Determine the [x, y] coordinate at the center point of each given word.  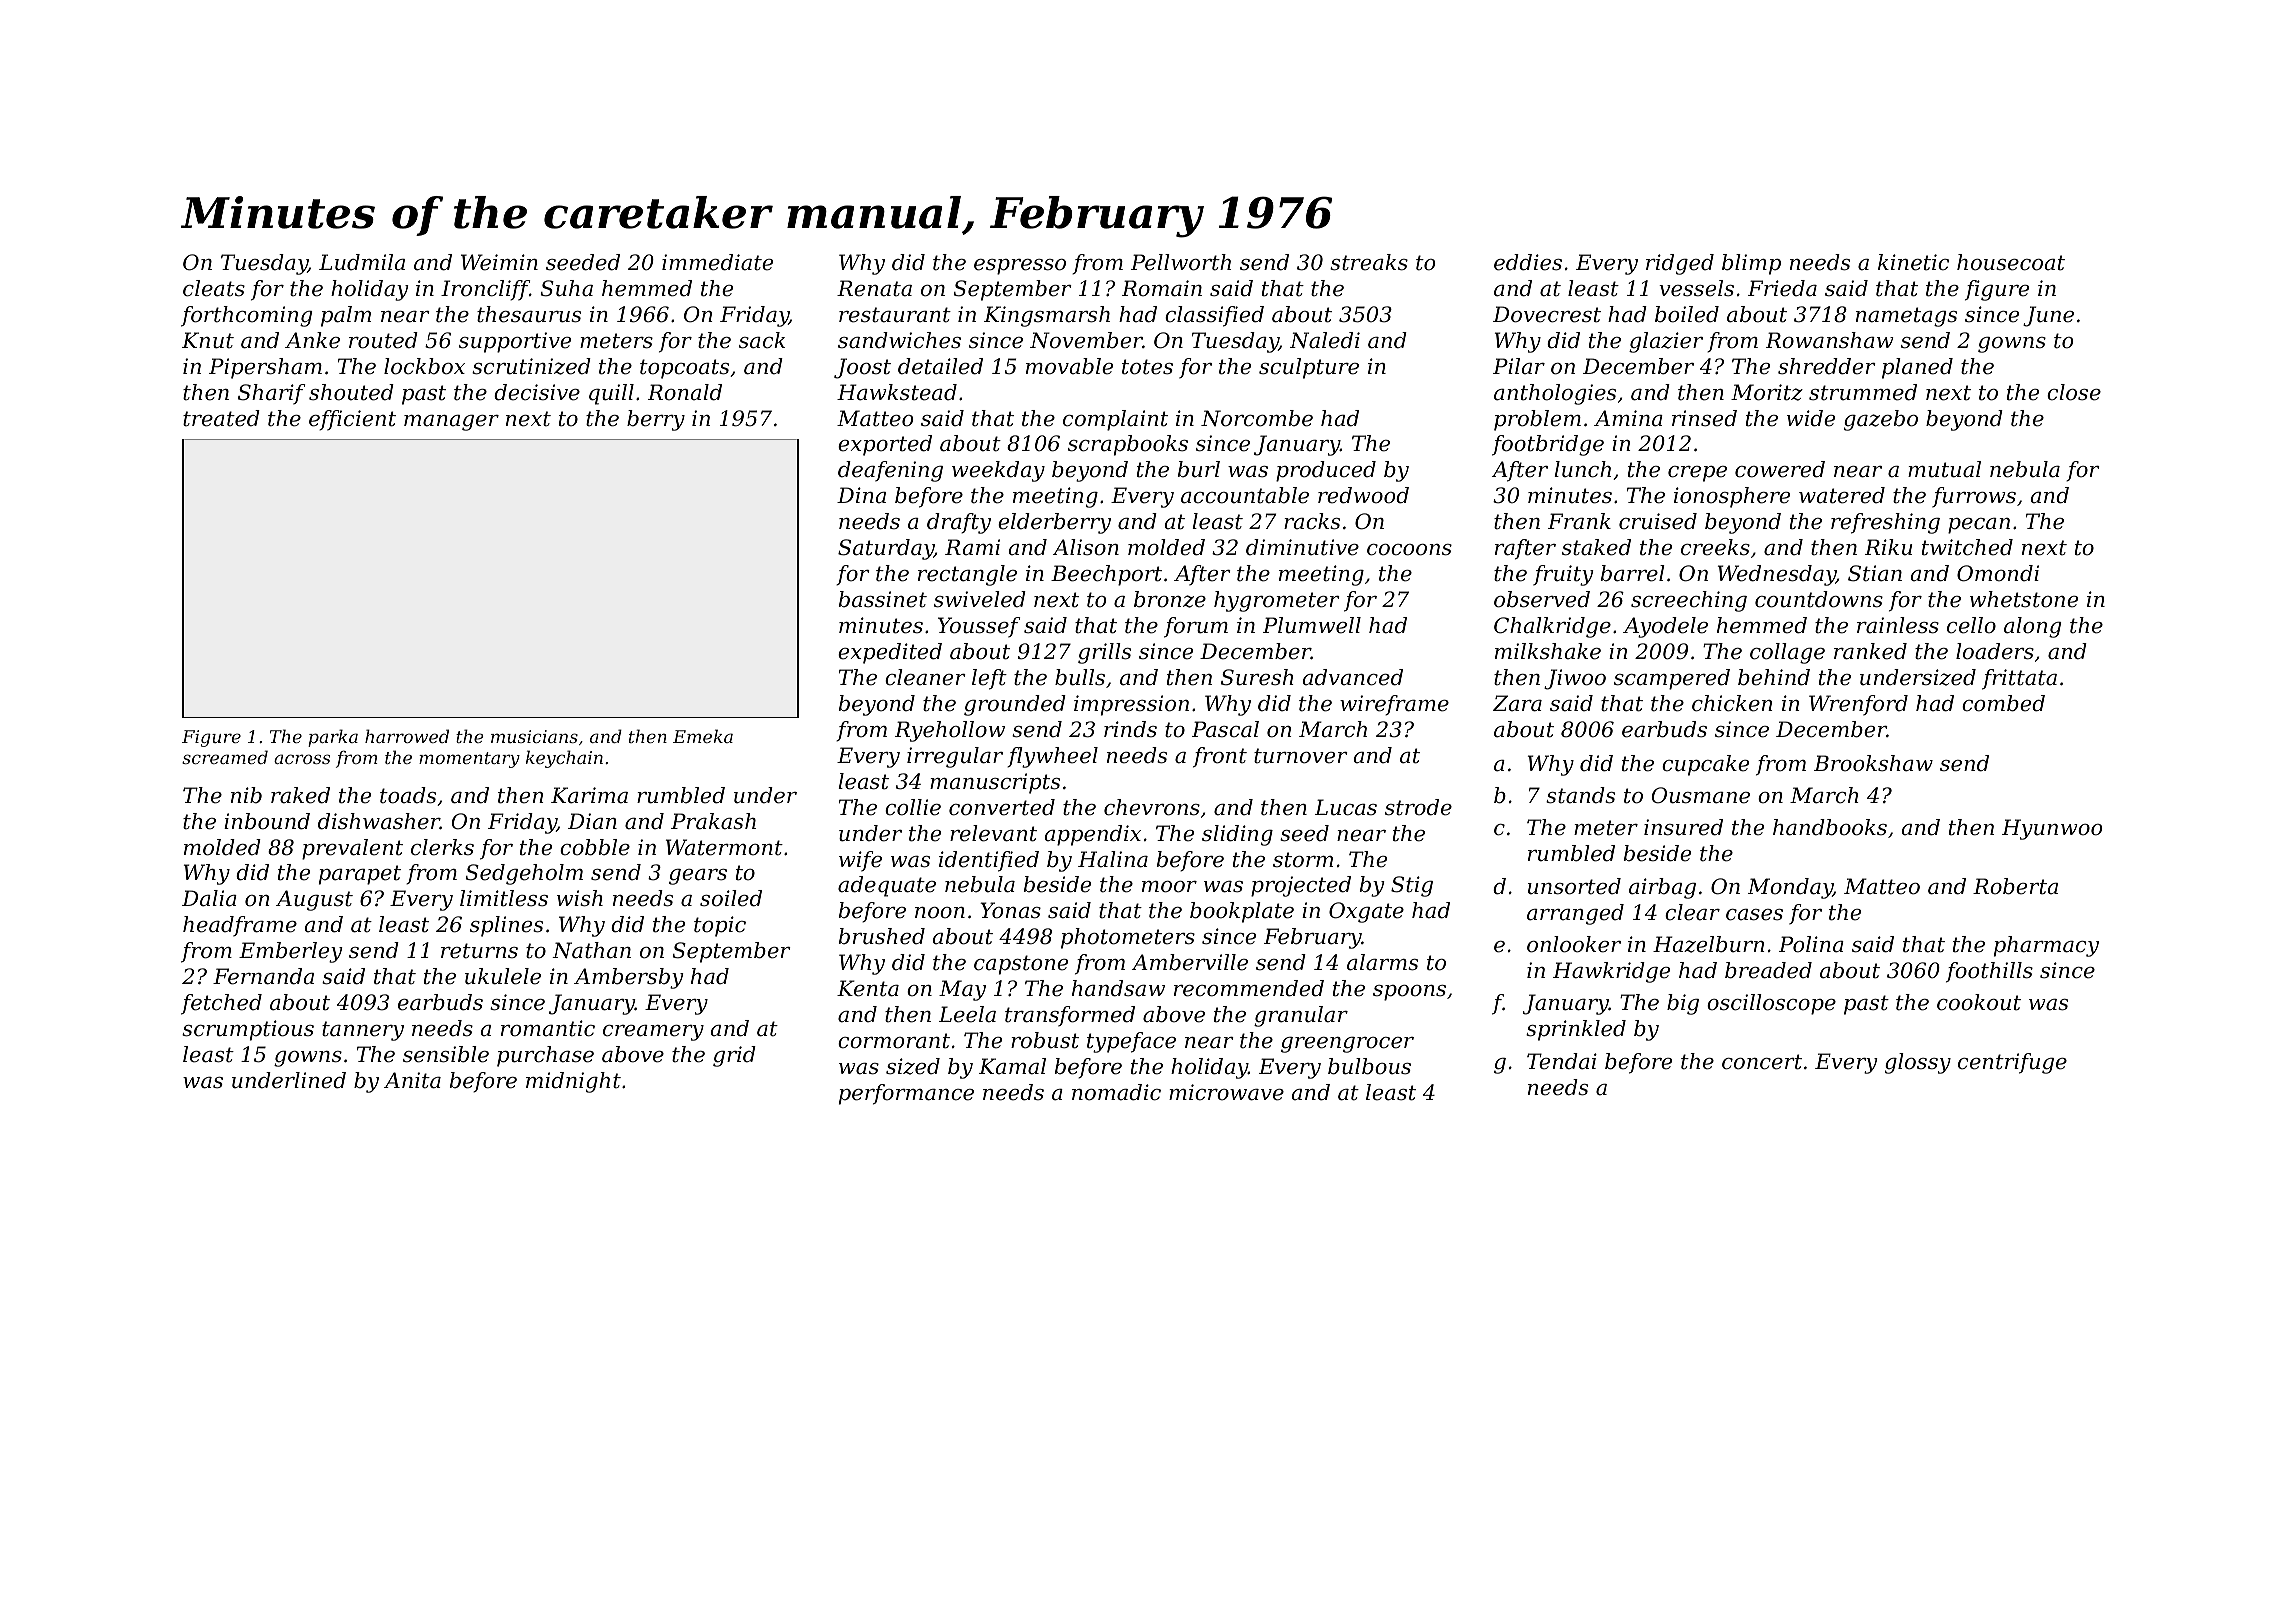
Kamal [1012, 1066]
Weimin [499, 262]
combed [2003, 703]
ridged [1680, 264]
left [989, 679]
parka [333, 738]
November [1086, 340]
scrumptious [248, 1030]
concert [1762, 1062]
